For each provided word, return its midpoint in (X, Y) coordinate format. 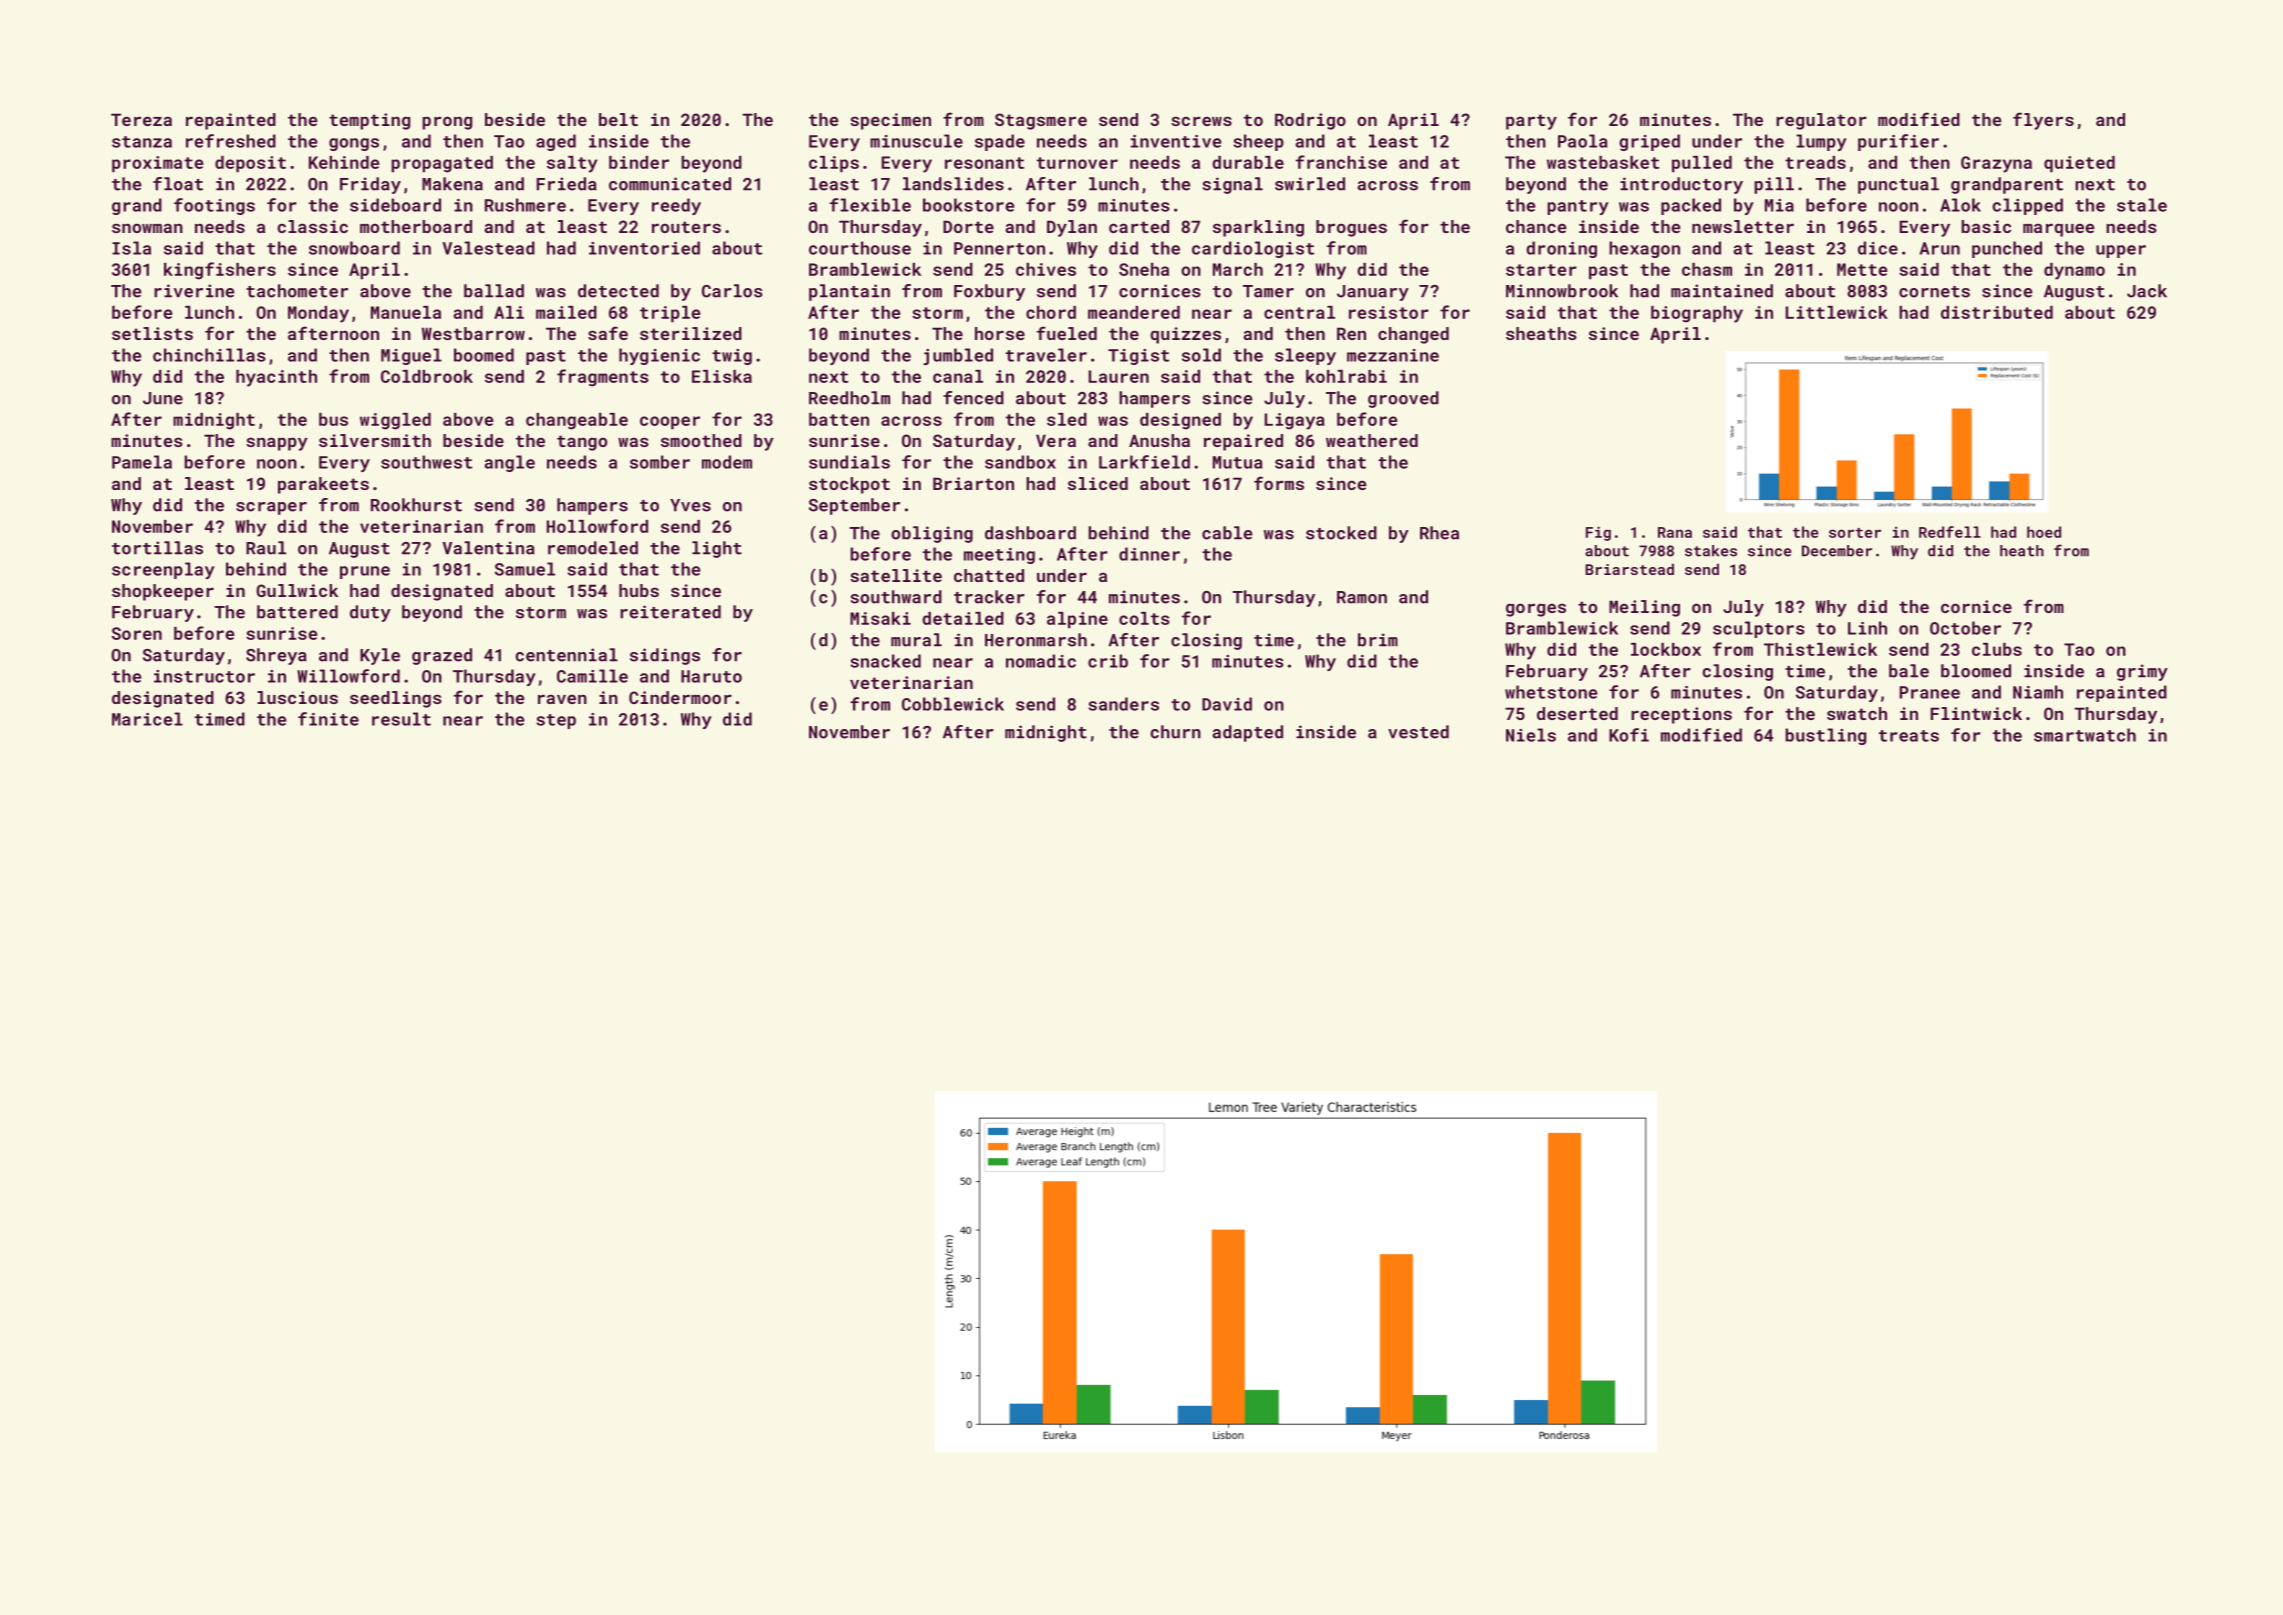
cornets (1934, 292)
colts (1144, 618)
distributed (1997, 312)
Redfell (1950, 532)
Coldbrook (427, 376)
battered (297, 612)
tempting (369, 121)
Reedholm (849, 398)
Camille (592, 676)
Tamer (1268, 291)
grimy (2142, 672)
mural (916, 640)
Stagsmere (1041, 121)
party (1531, 122)
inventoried (644, 248)
